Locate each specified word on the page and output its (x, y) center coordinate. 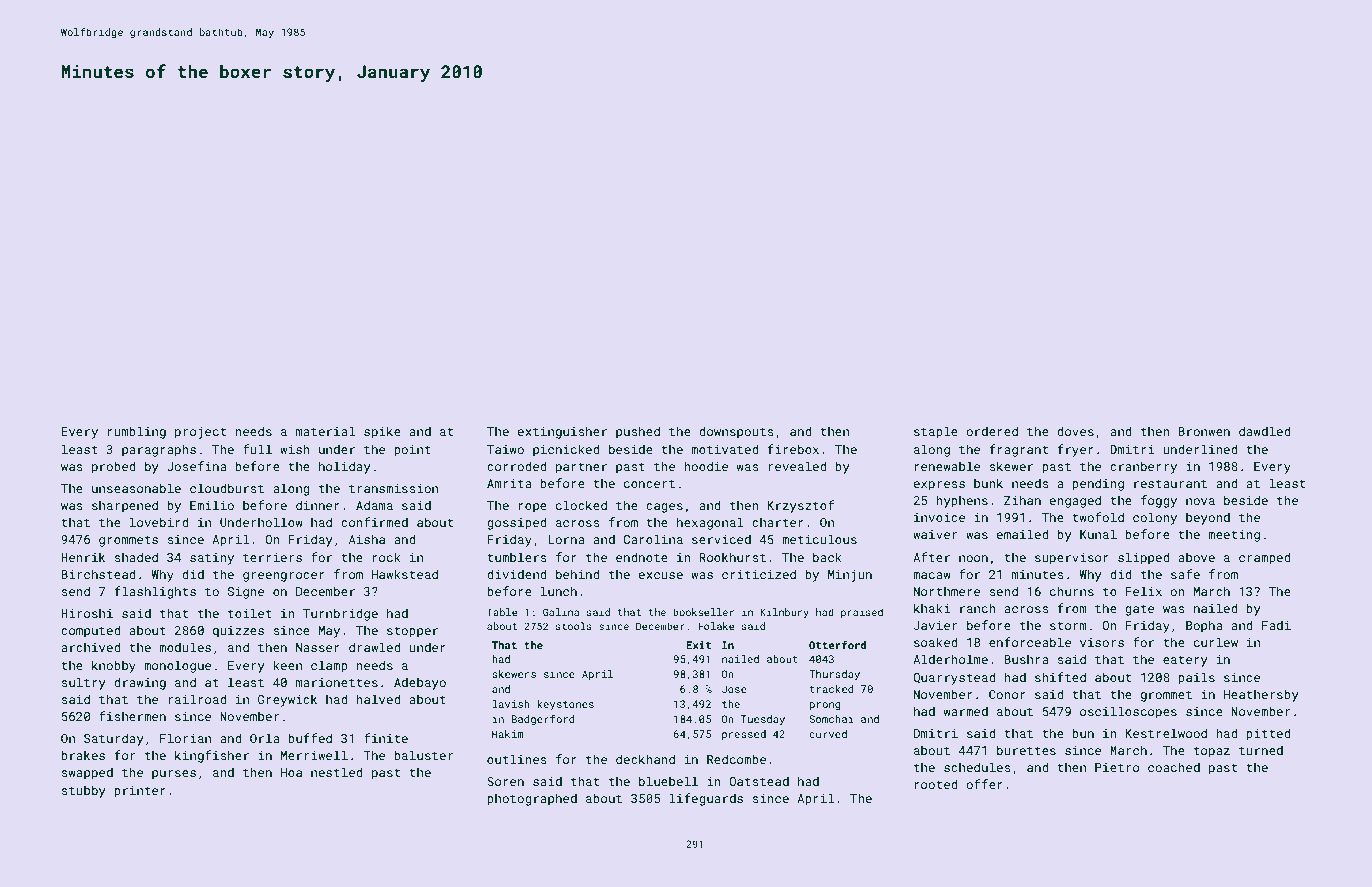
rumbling (137, 432)
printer (140, 792)
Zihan (1022, 500)
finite (386, 738)
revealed (797, 466)
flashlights (155, 592)
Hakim (508, 734)
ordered (992, 431)
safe (1185, 574)
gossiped (517, 523)
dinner (318, 505)
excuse (660, 575)
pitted (1268, 734)
